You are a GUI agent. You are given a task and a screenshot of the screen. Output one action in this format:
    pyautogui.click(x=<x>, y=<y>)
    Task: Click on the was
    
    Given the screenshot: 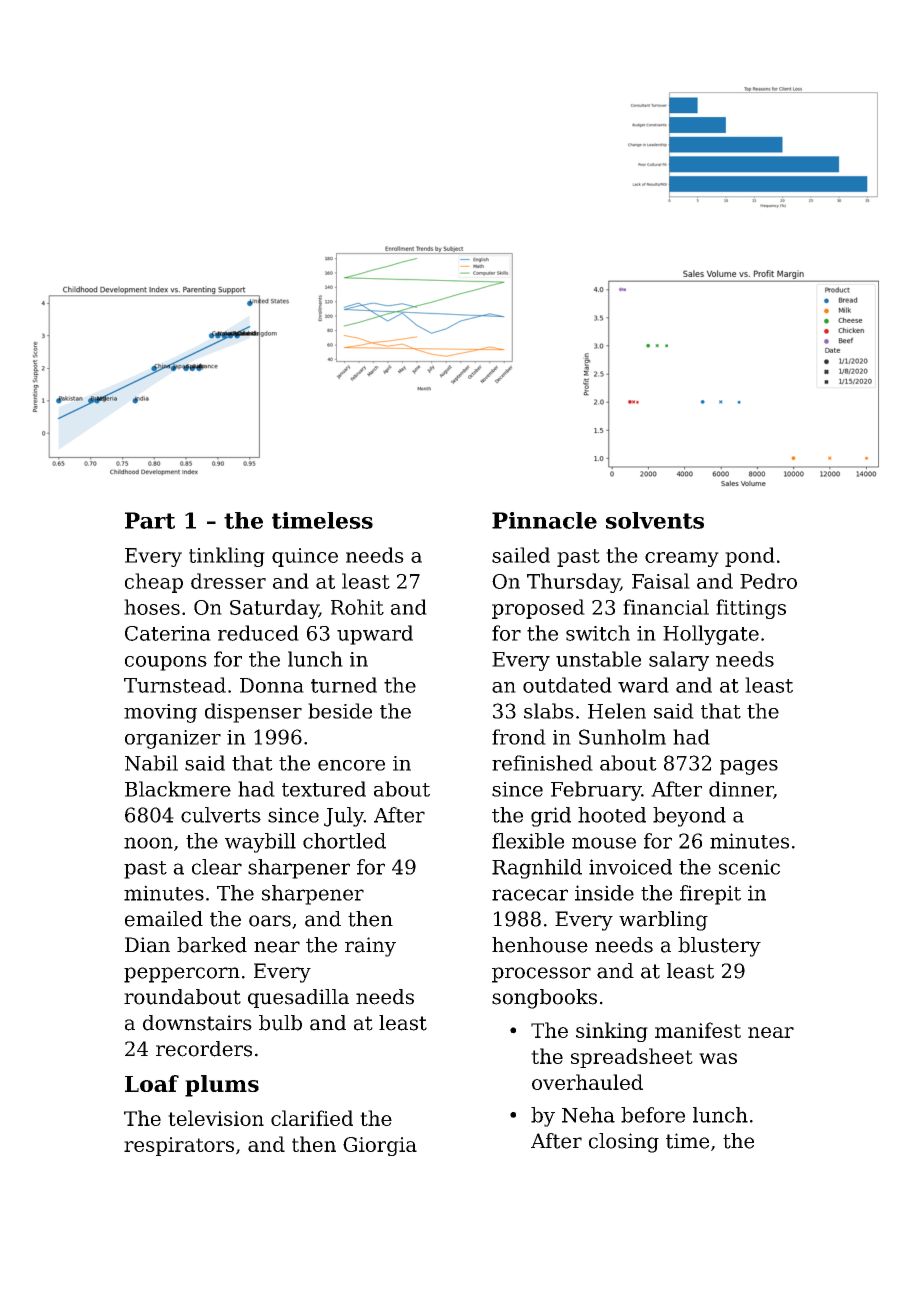 What is the action you would take?
    pyautogui.click(x=718, y=1058)
